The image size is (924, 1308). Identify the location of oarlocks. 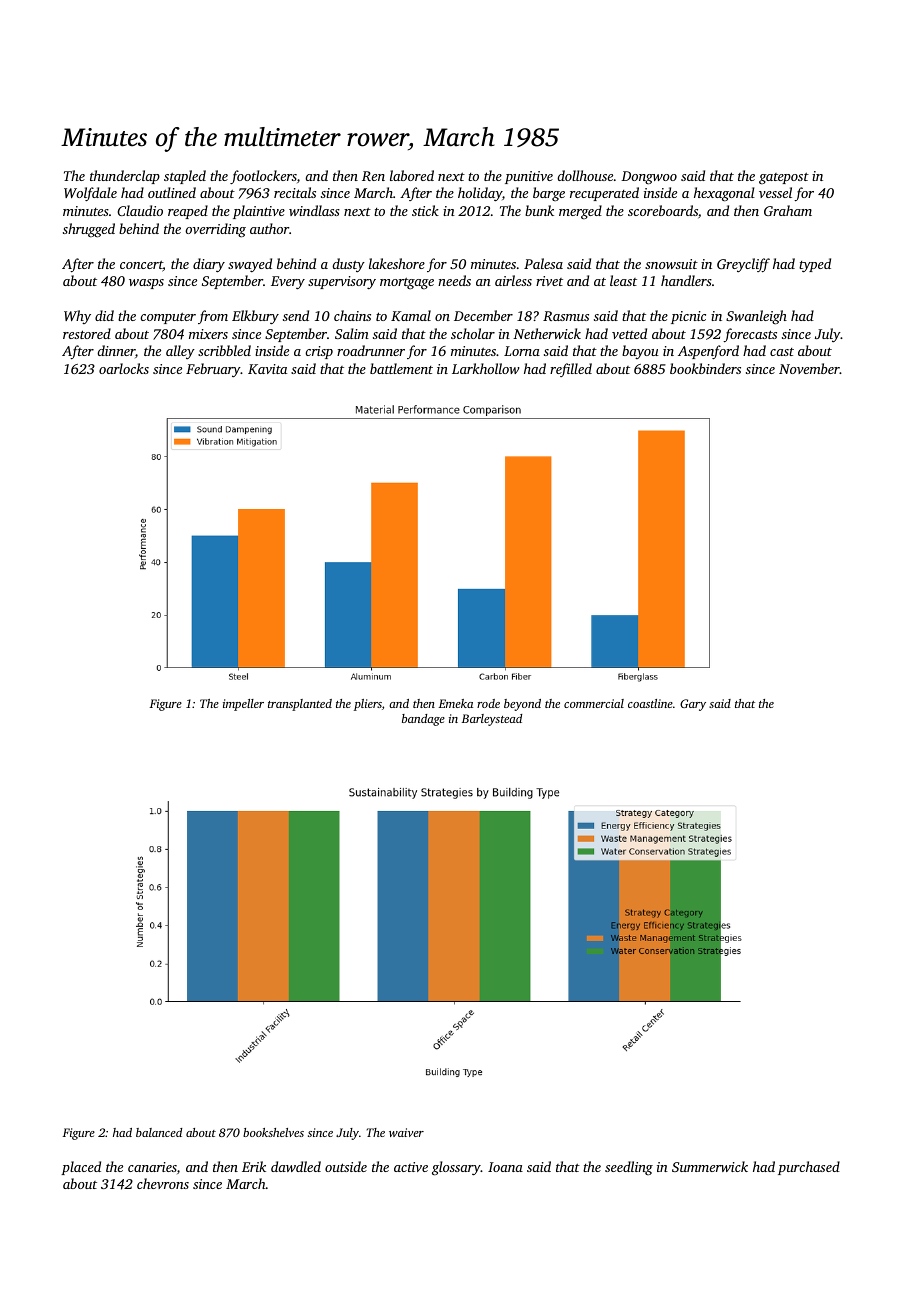
(124, 368).
